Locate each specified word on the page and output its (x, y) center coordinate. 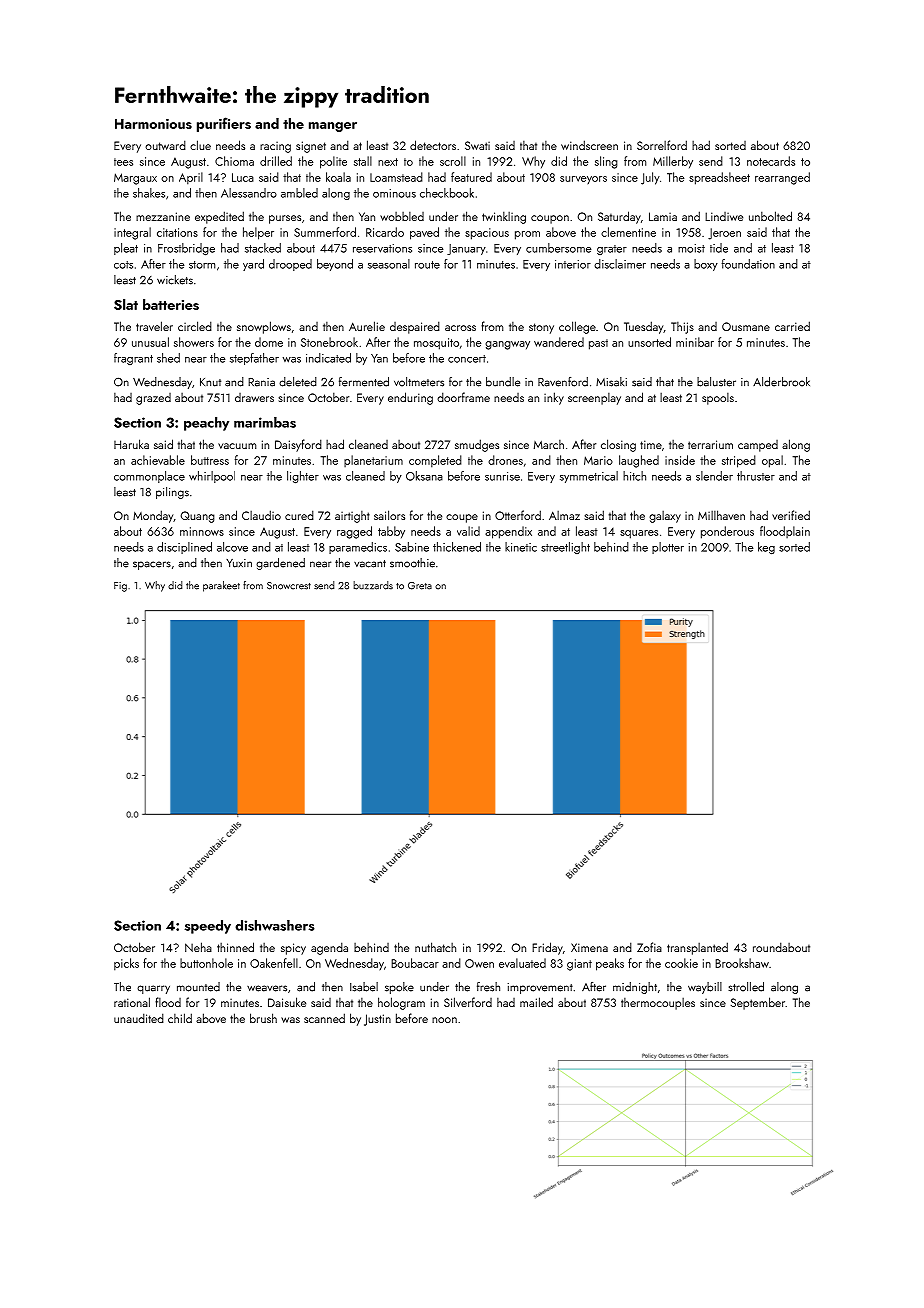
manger (333, 127)
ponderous (727, 532)
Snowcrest (289, 586)
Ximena (589, 947)
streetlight (565, 548)
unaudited (139, 1018)
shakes (149, 193)
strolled (746, 987)
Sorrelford (662, 145)
